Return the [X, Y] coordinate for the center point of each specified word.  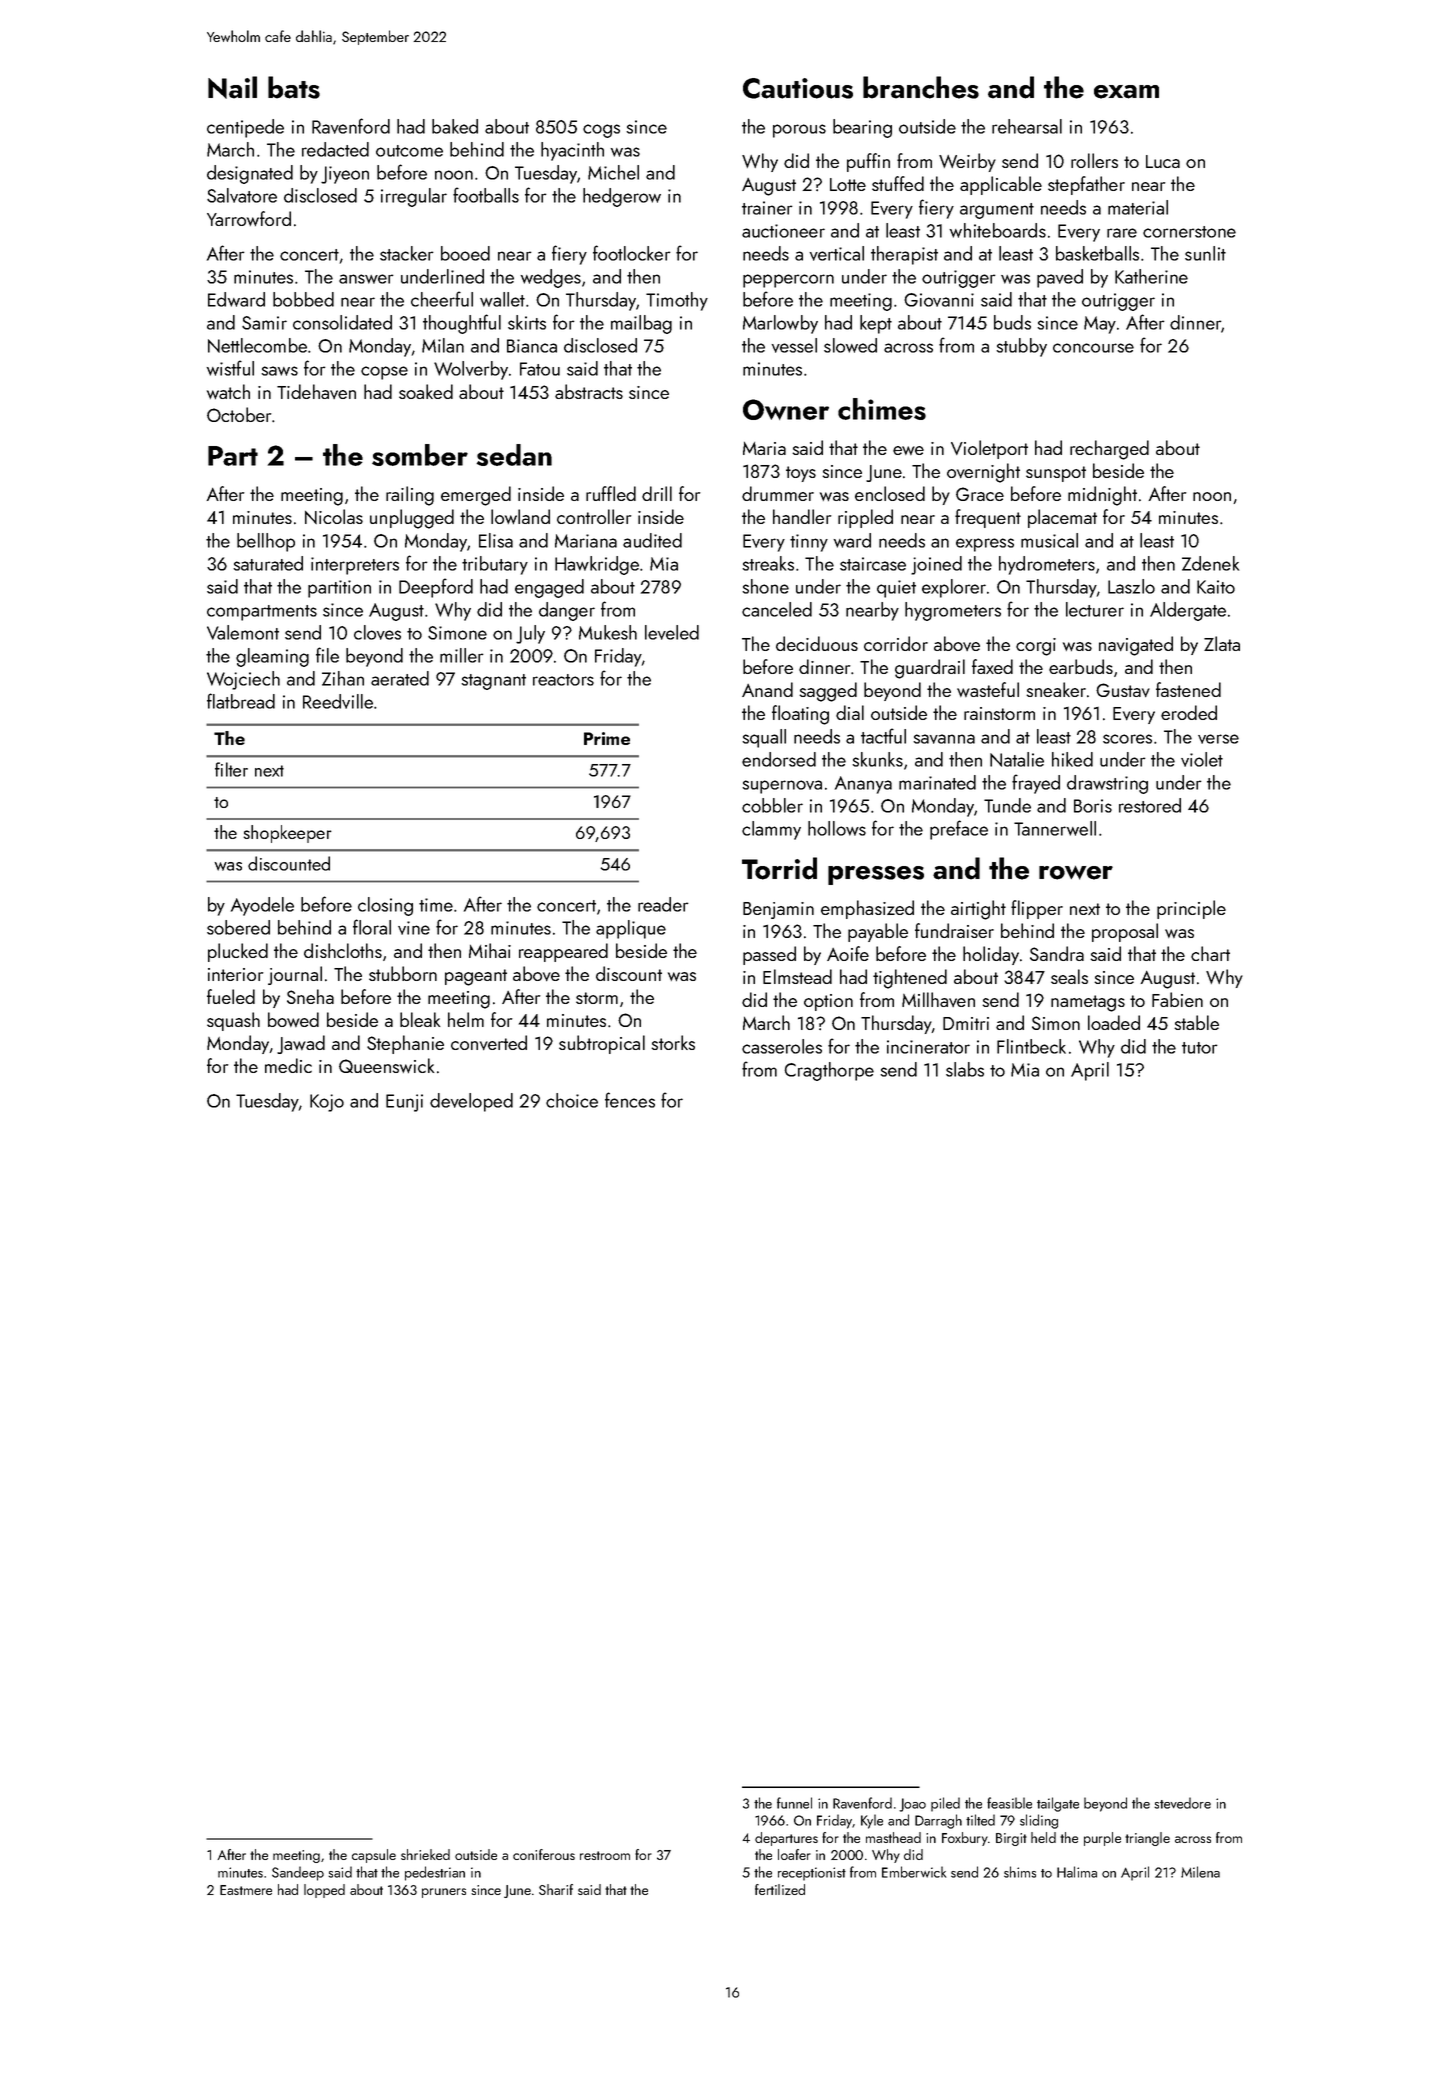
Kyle [872, 1821]
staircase [873, 564]
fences [630, 1100]
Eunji [404, 1103]
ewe [908, 450]
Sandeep [298, 1873]
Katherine [1151, 276]
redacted [335, 149]
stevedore [1182, 1803]
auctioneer [783, 231]
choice [572, 1100]
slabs [965, 1069]
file [327, 655]
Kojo [327, 1103]
